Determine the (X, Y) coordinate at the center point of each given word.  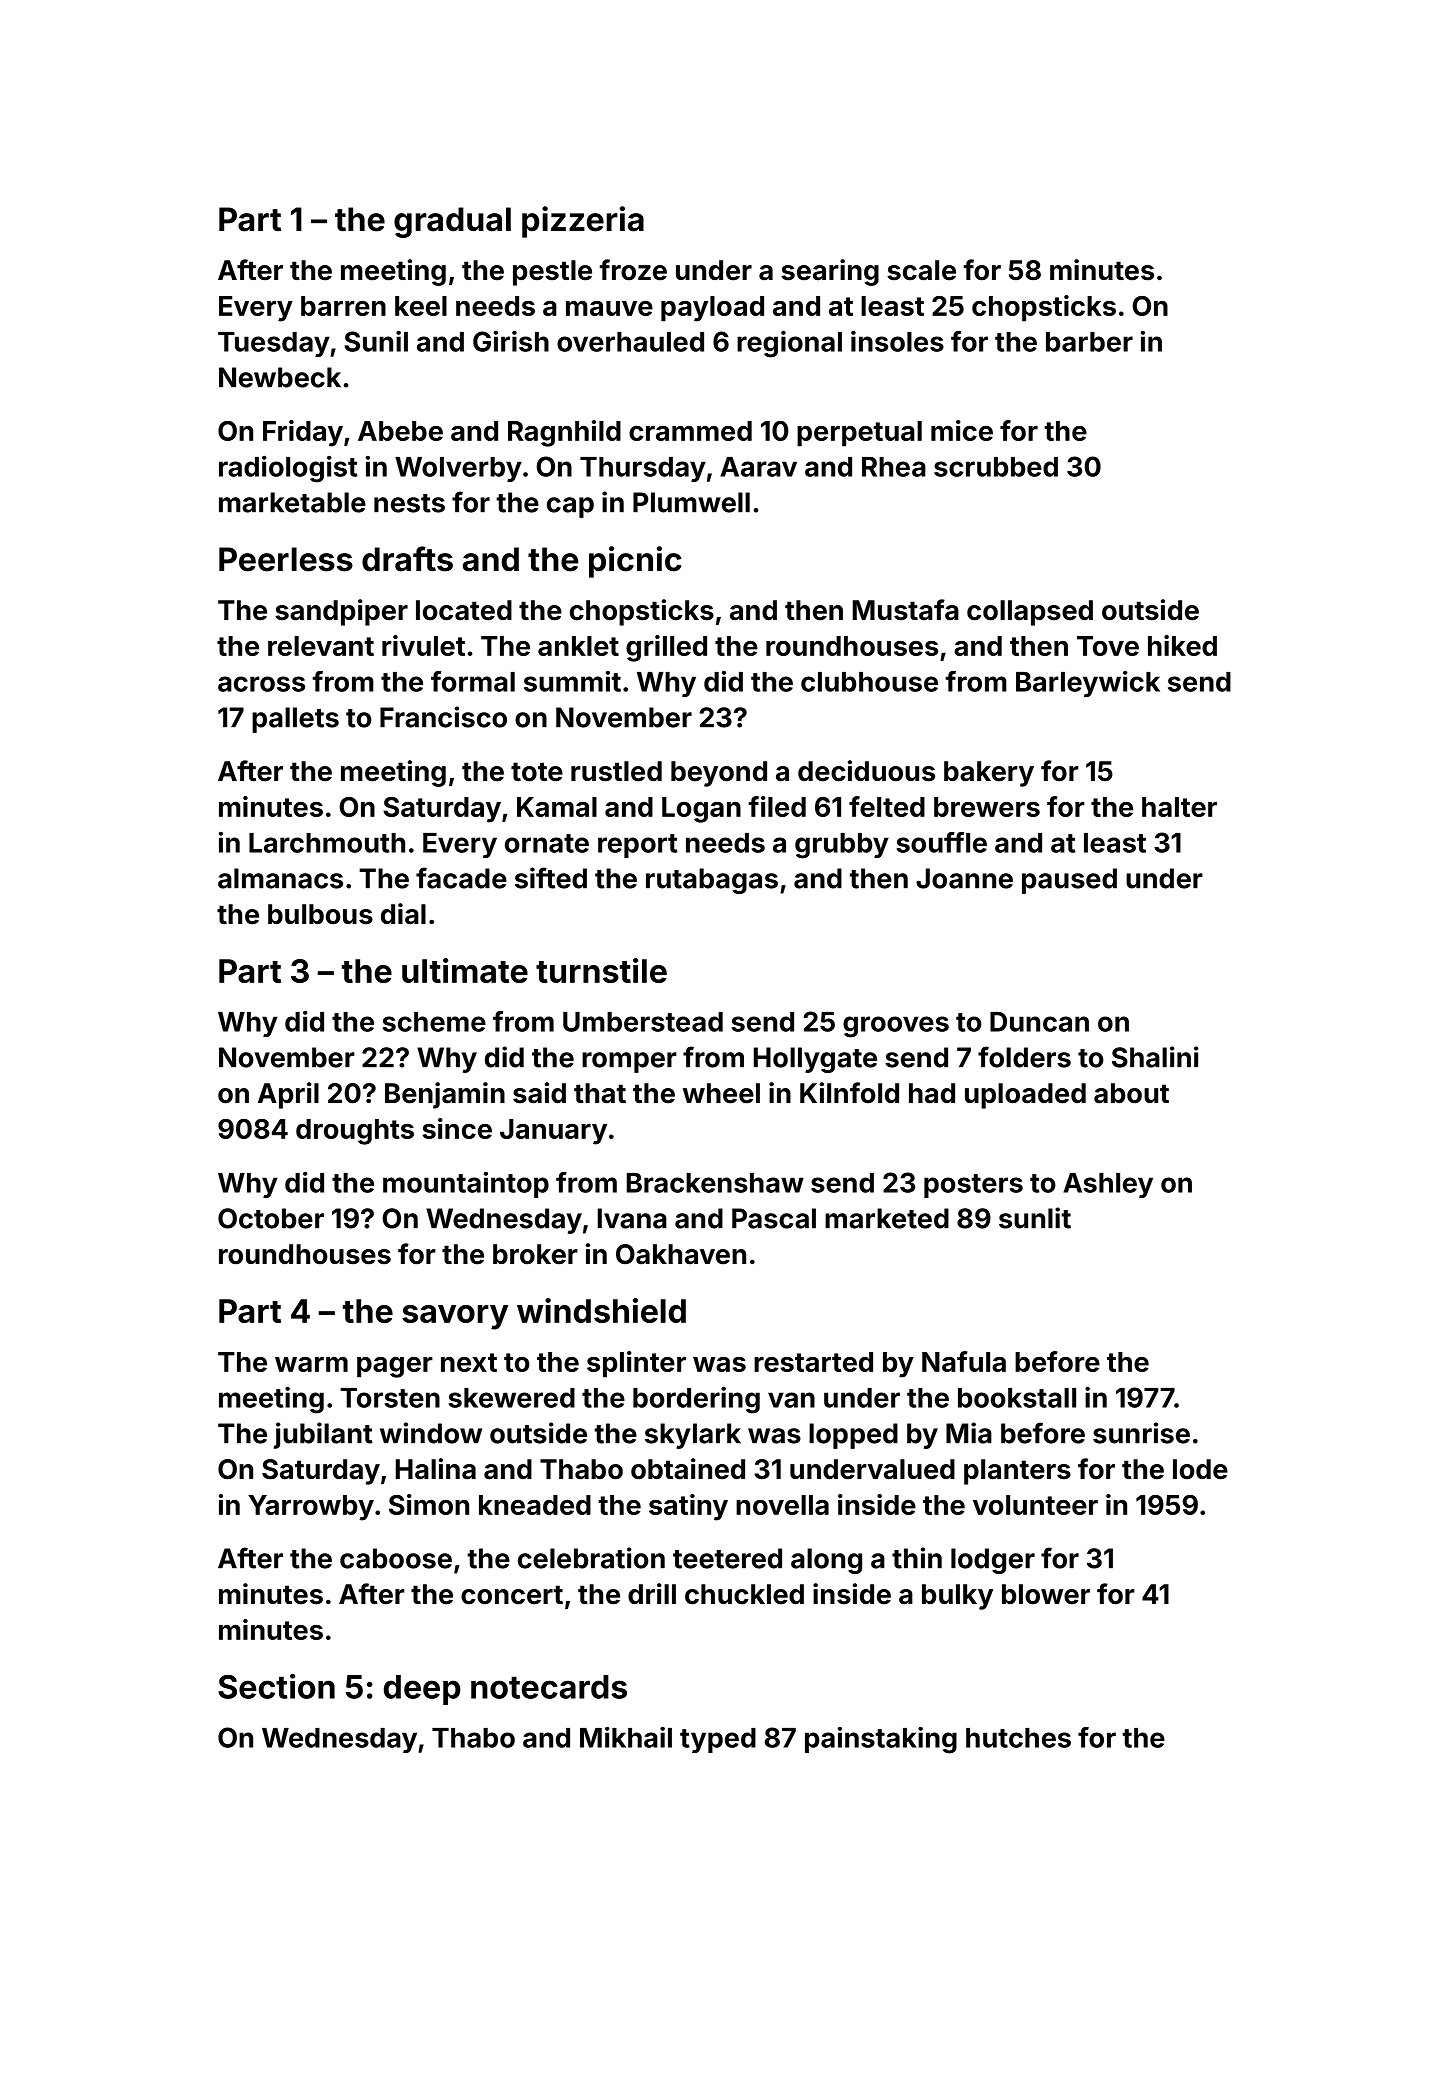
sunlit (1035, 1218)
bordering (696, 1400)
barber (1089, 342)
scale (921, 270)
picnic (635, 562)
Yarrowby (311, 1508)
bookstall (1017, 1398)
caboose (396, 1558)
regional (789, 344)
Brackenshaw (715, 1183)
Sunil (376, 341)
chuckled (744, 1594)
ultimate (465, 970)
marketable (292, 502)
